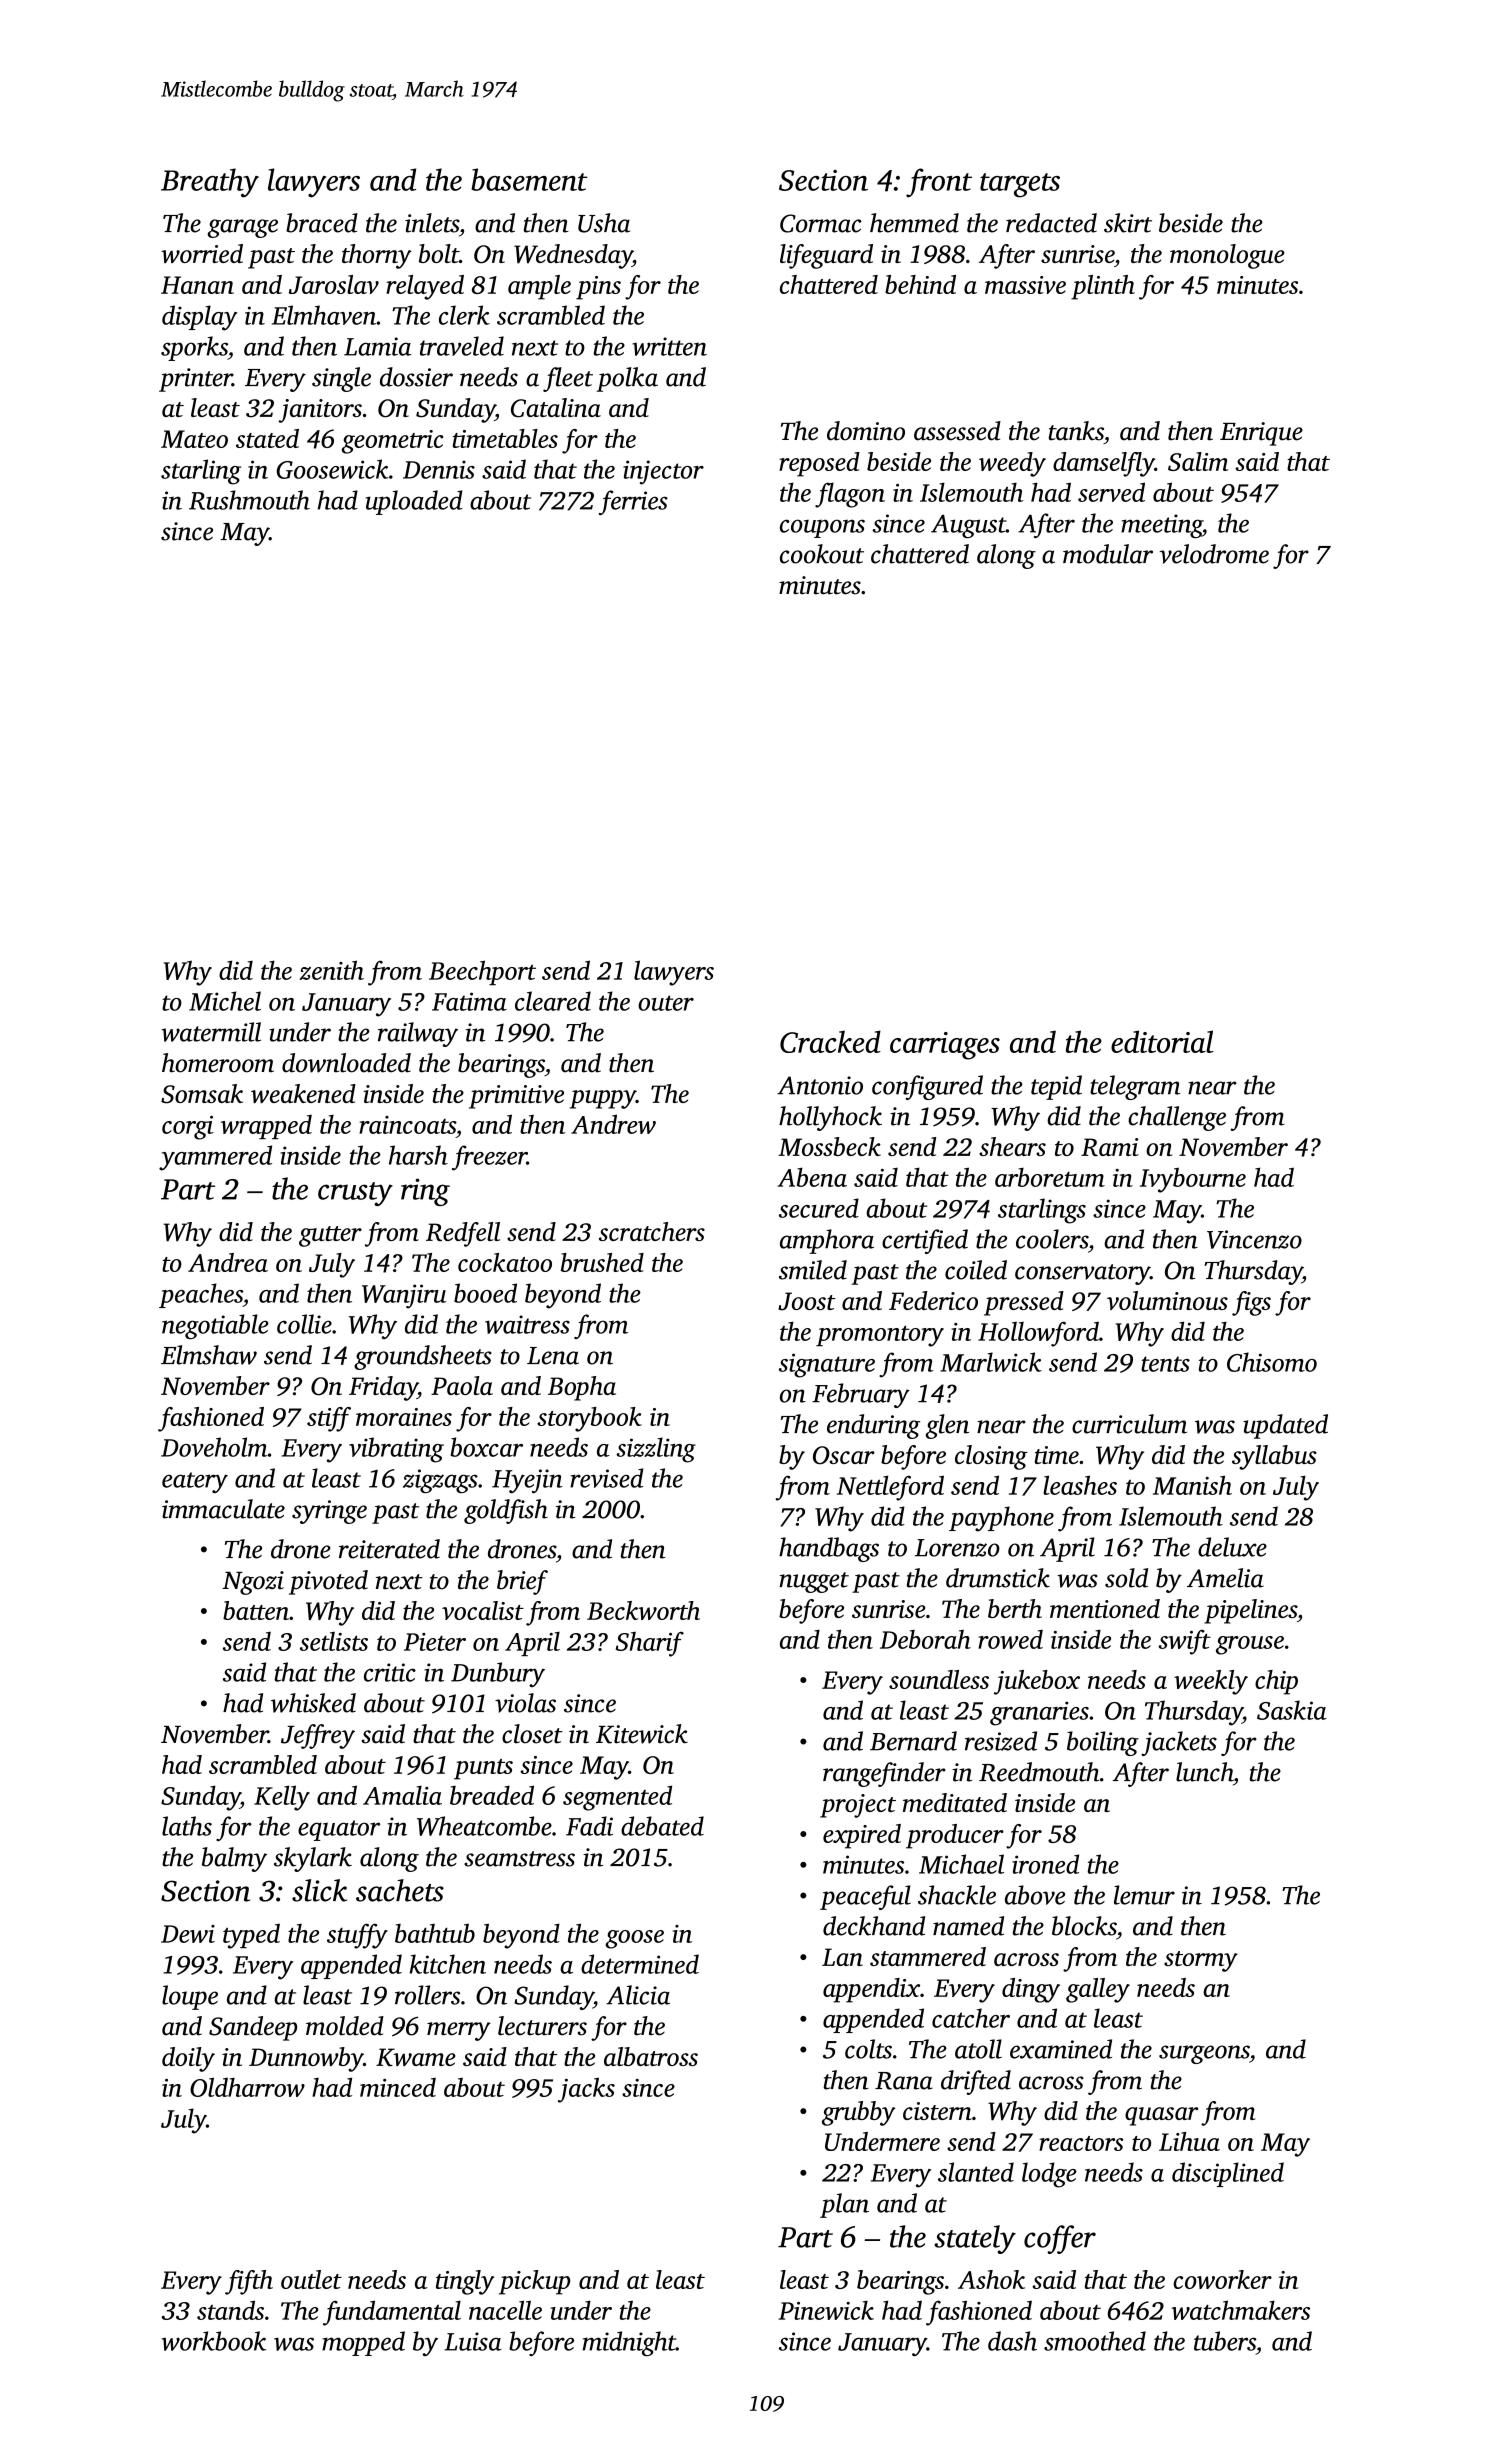 Image resolution: width=1496 pixels, height=2464 pixels. I want to click on stormy, so click(1201, 1961).
